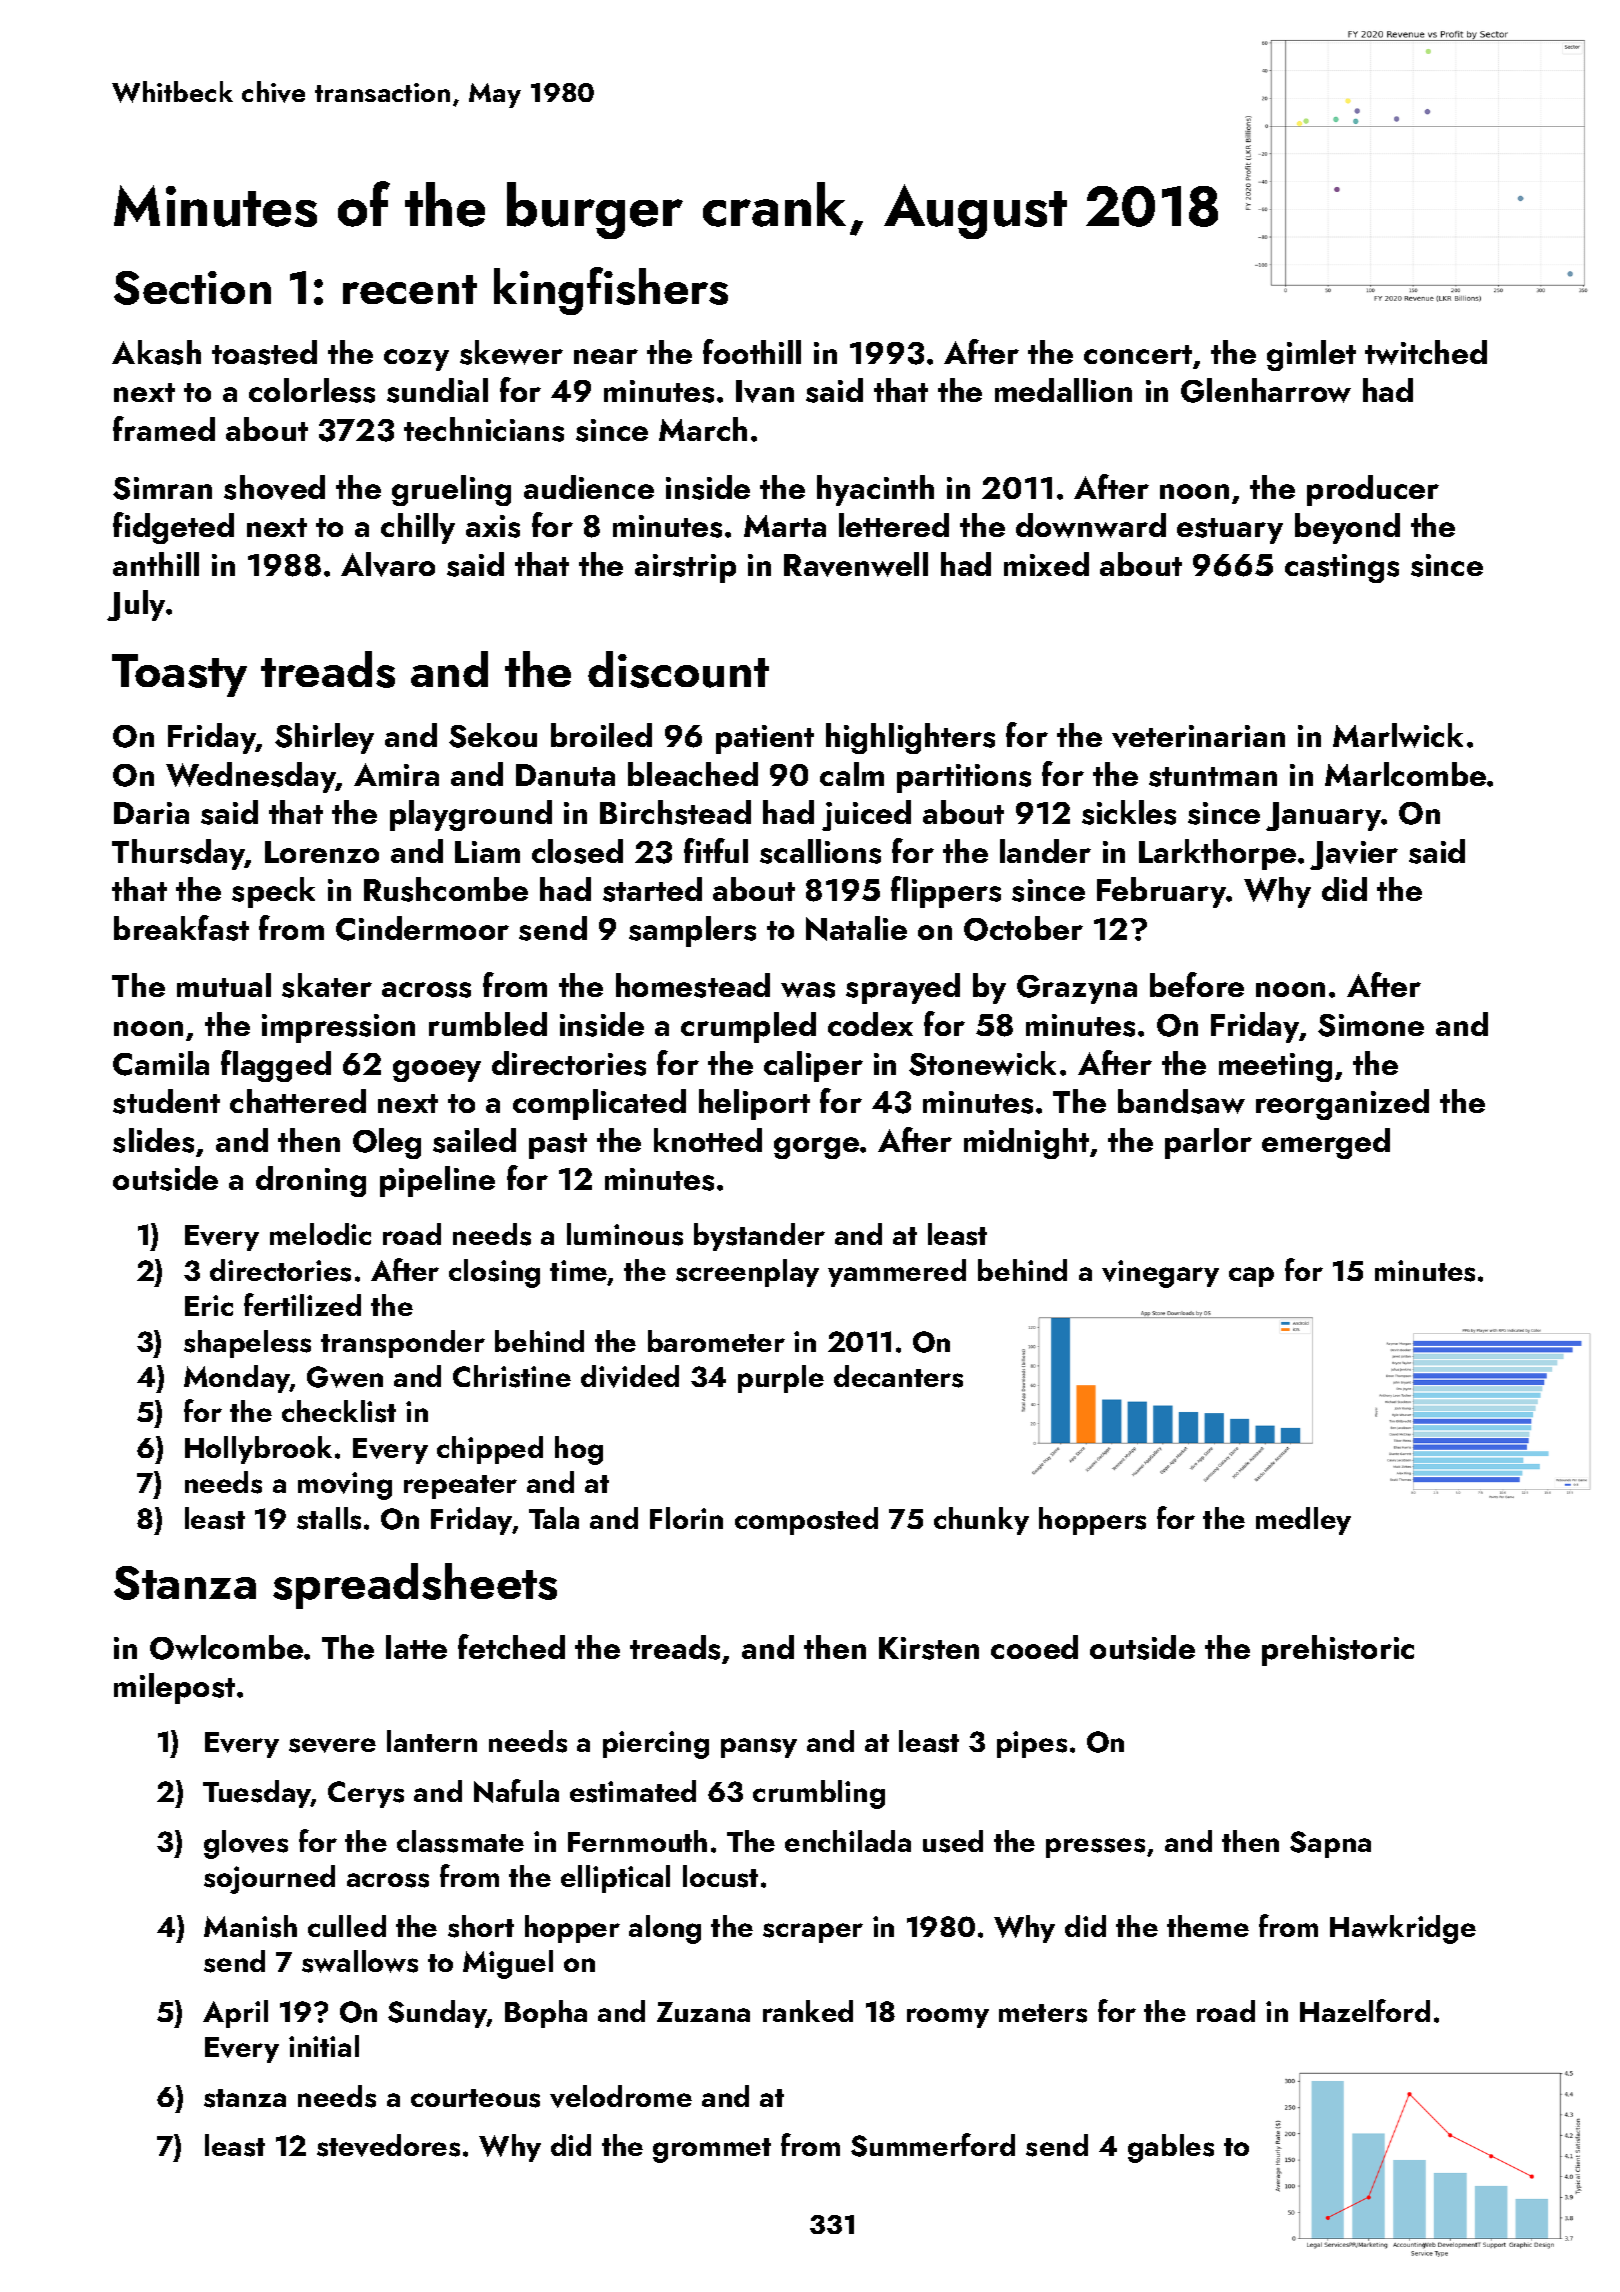 This document has height=2292, width=1620. Describe the element at coordinates (298, 1101) in the document. I see `chattered` at that location.
